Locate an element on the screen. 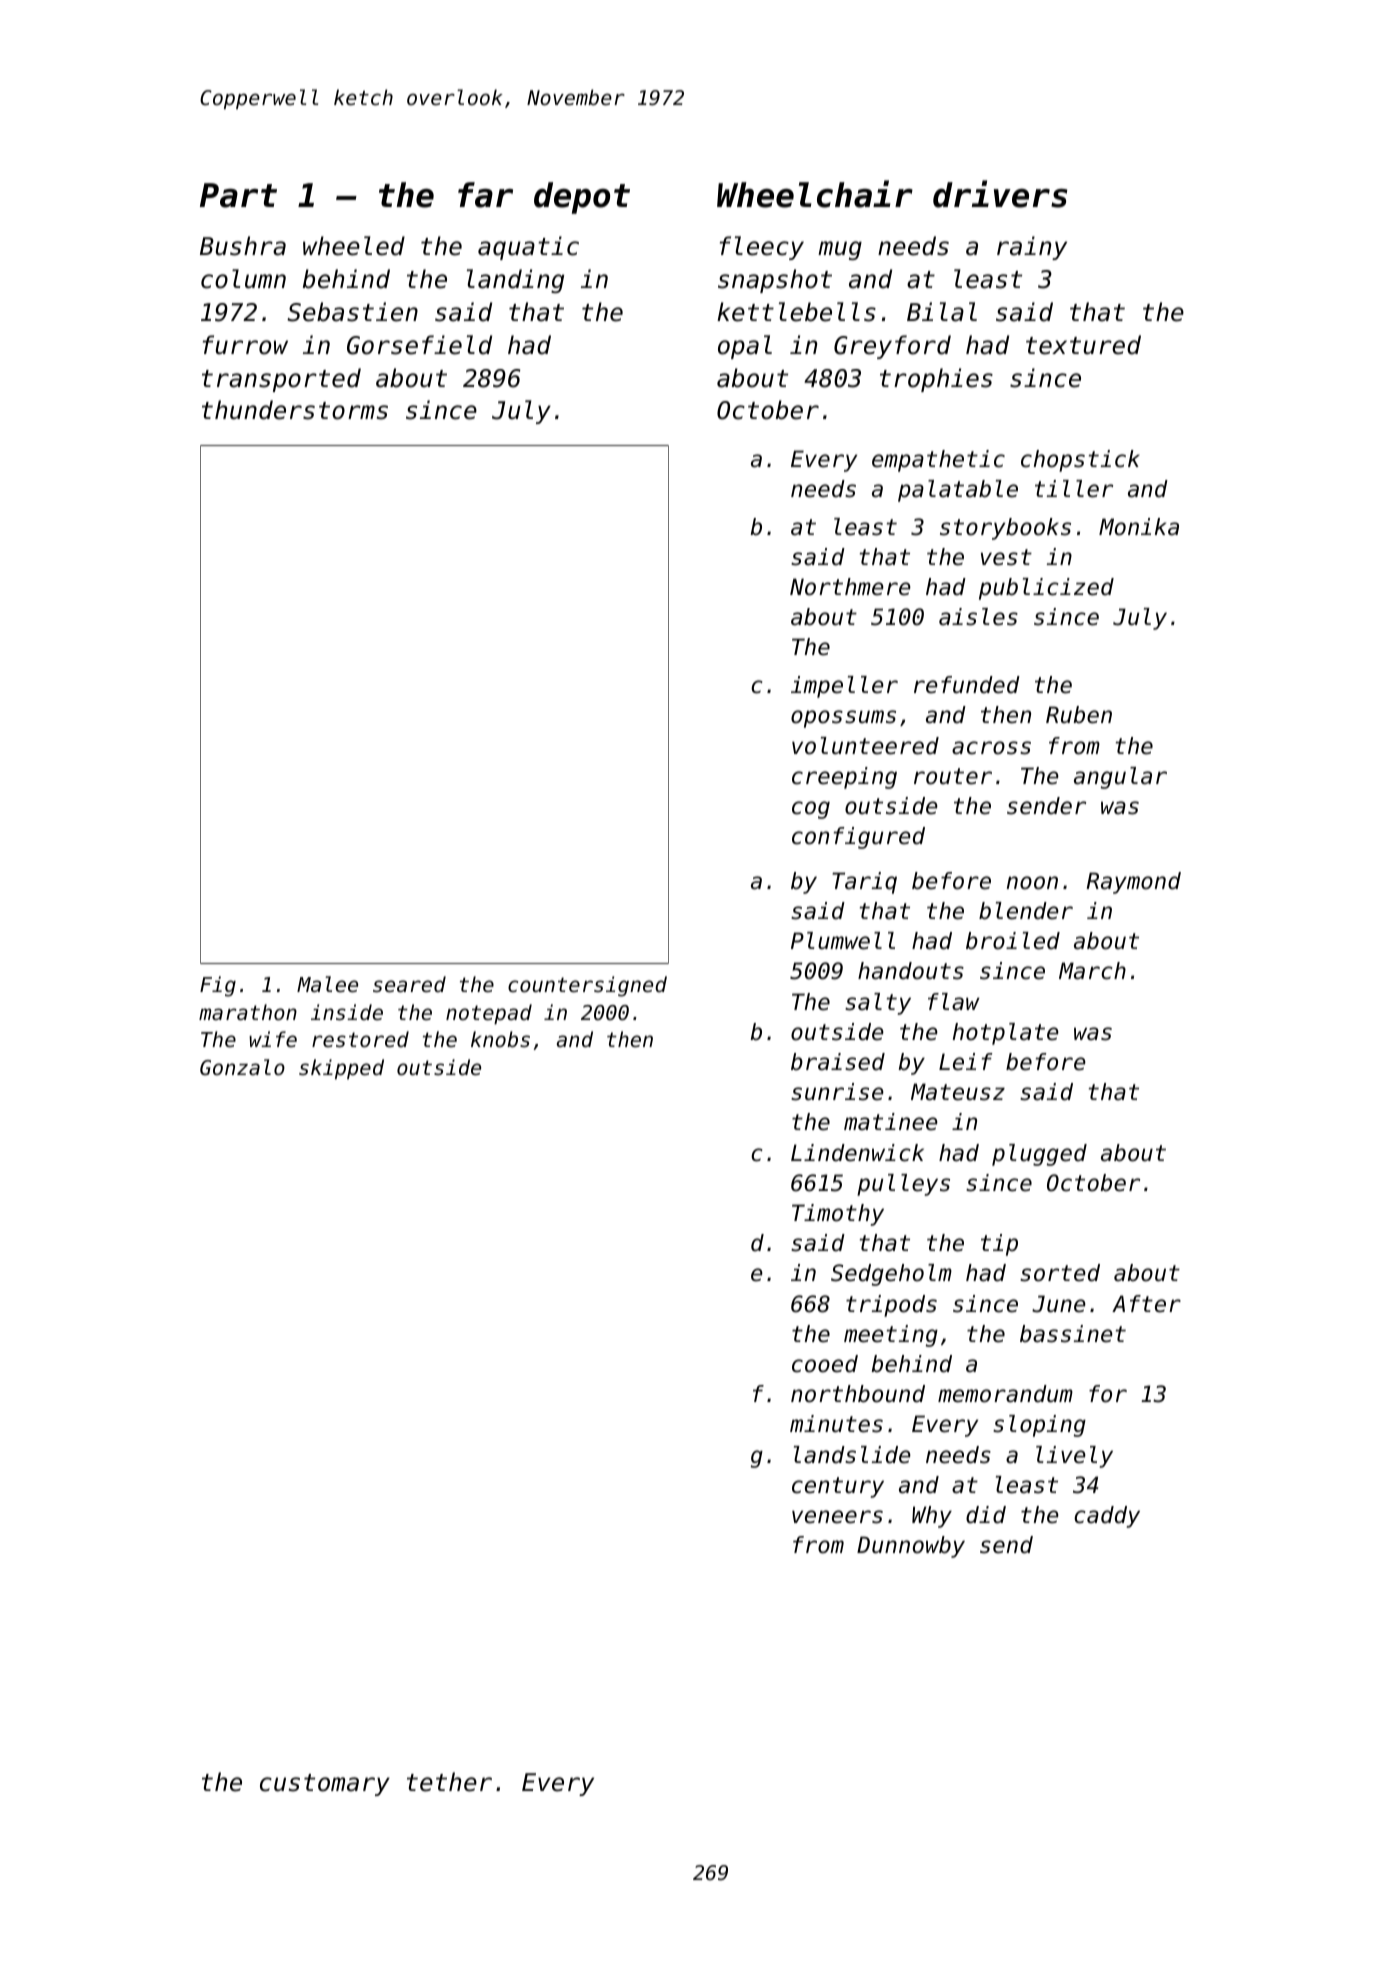 Image resolution: width=1386 pixels, height=1969 pixels. empathetic is located at coordinates (938, 461).
